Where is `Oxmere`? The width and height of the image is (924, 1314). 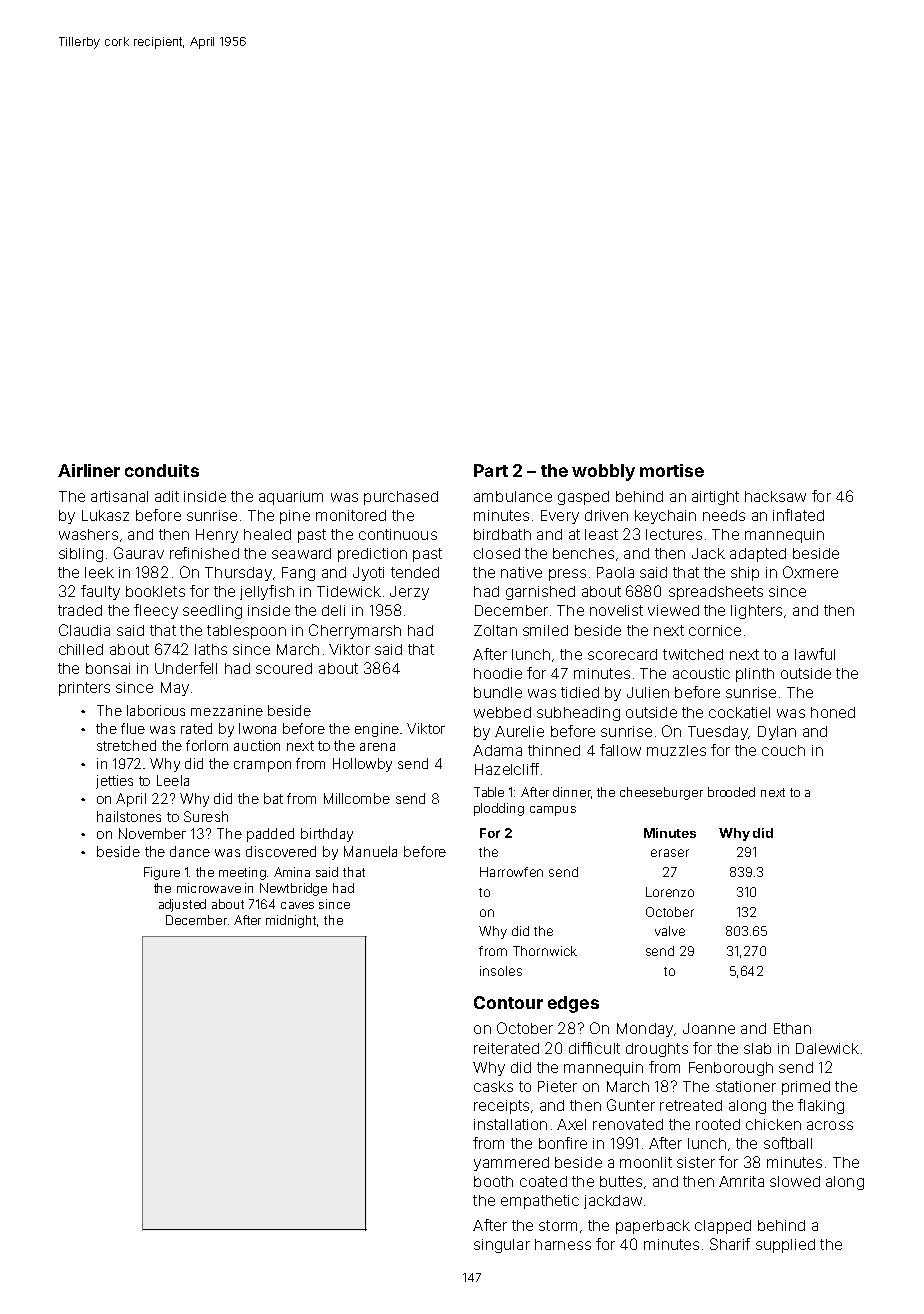
Oxmere is located at coordinates (810, 572).
